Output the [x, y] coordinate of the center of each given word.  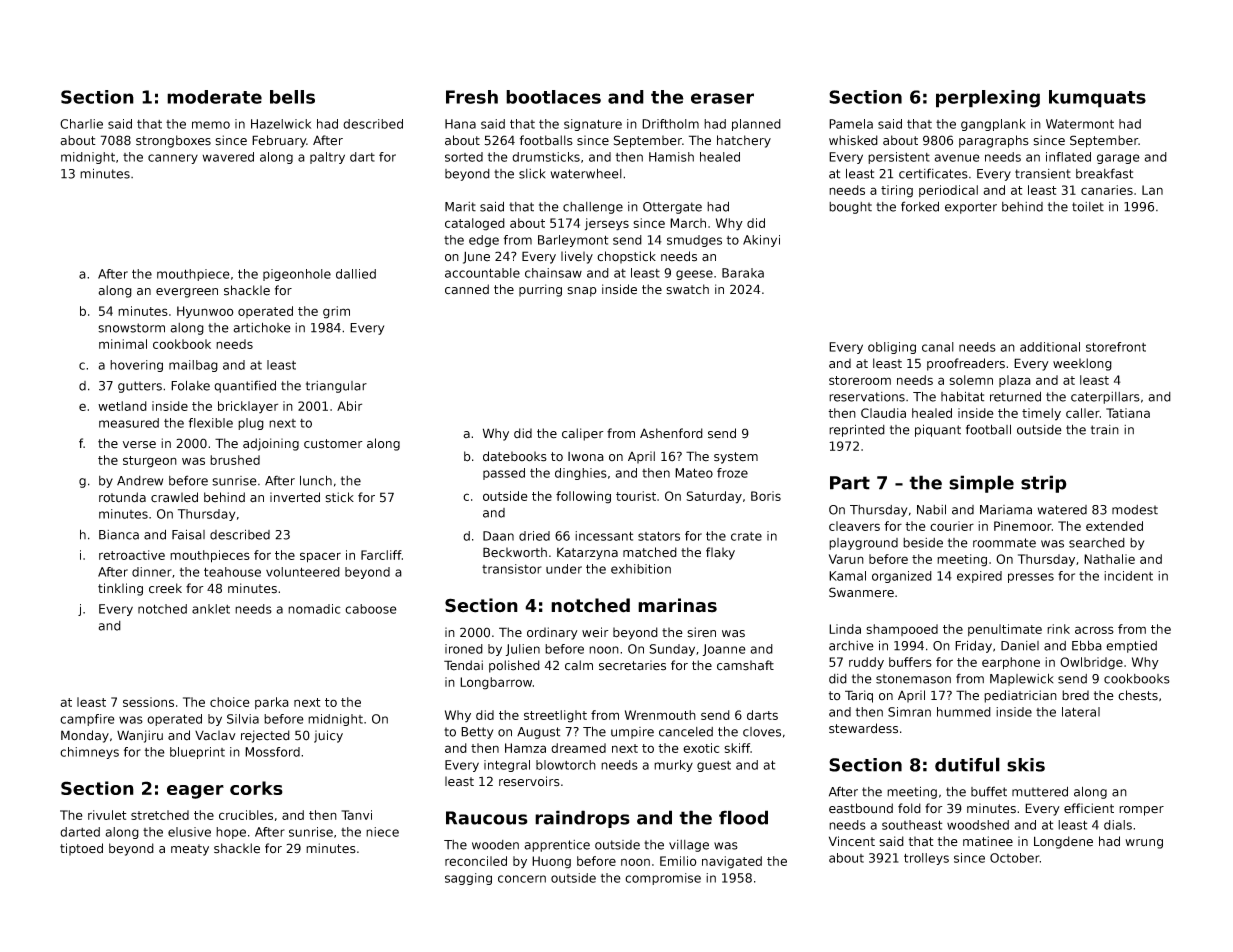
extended [1114, 526]
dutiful [967, 764]
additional [1050, 347]
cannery [173, 159]
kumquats [1097, 99]
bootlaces [553, 97]
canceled [686, 732]
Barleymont [573, 241]
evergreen [187, 293]
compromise [663, 879]
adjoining [271, 444]
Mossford [272, 752]
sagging [468, 879]
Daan [498, 536]
